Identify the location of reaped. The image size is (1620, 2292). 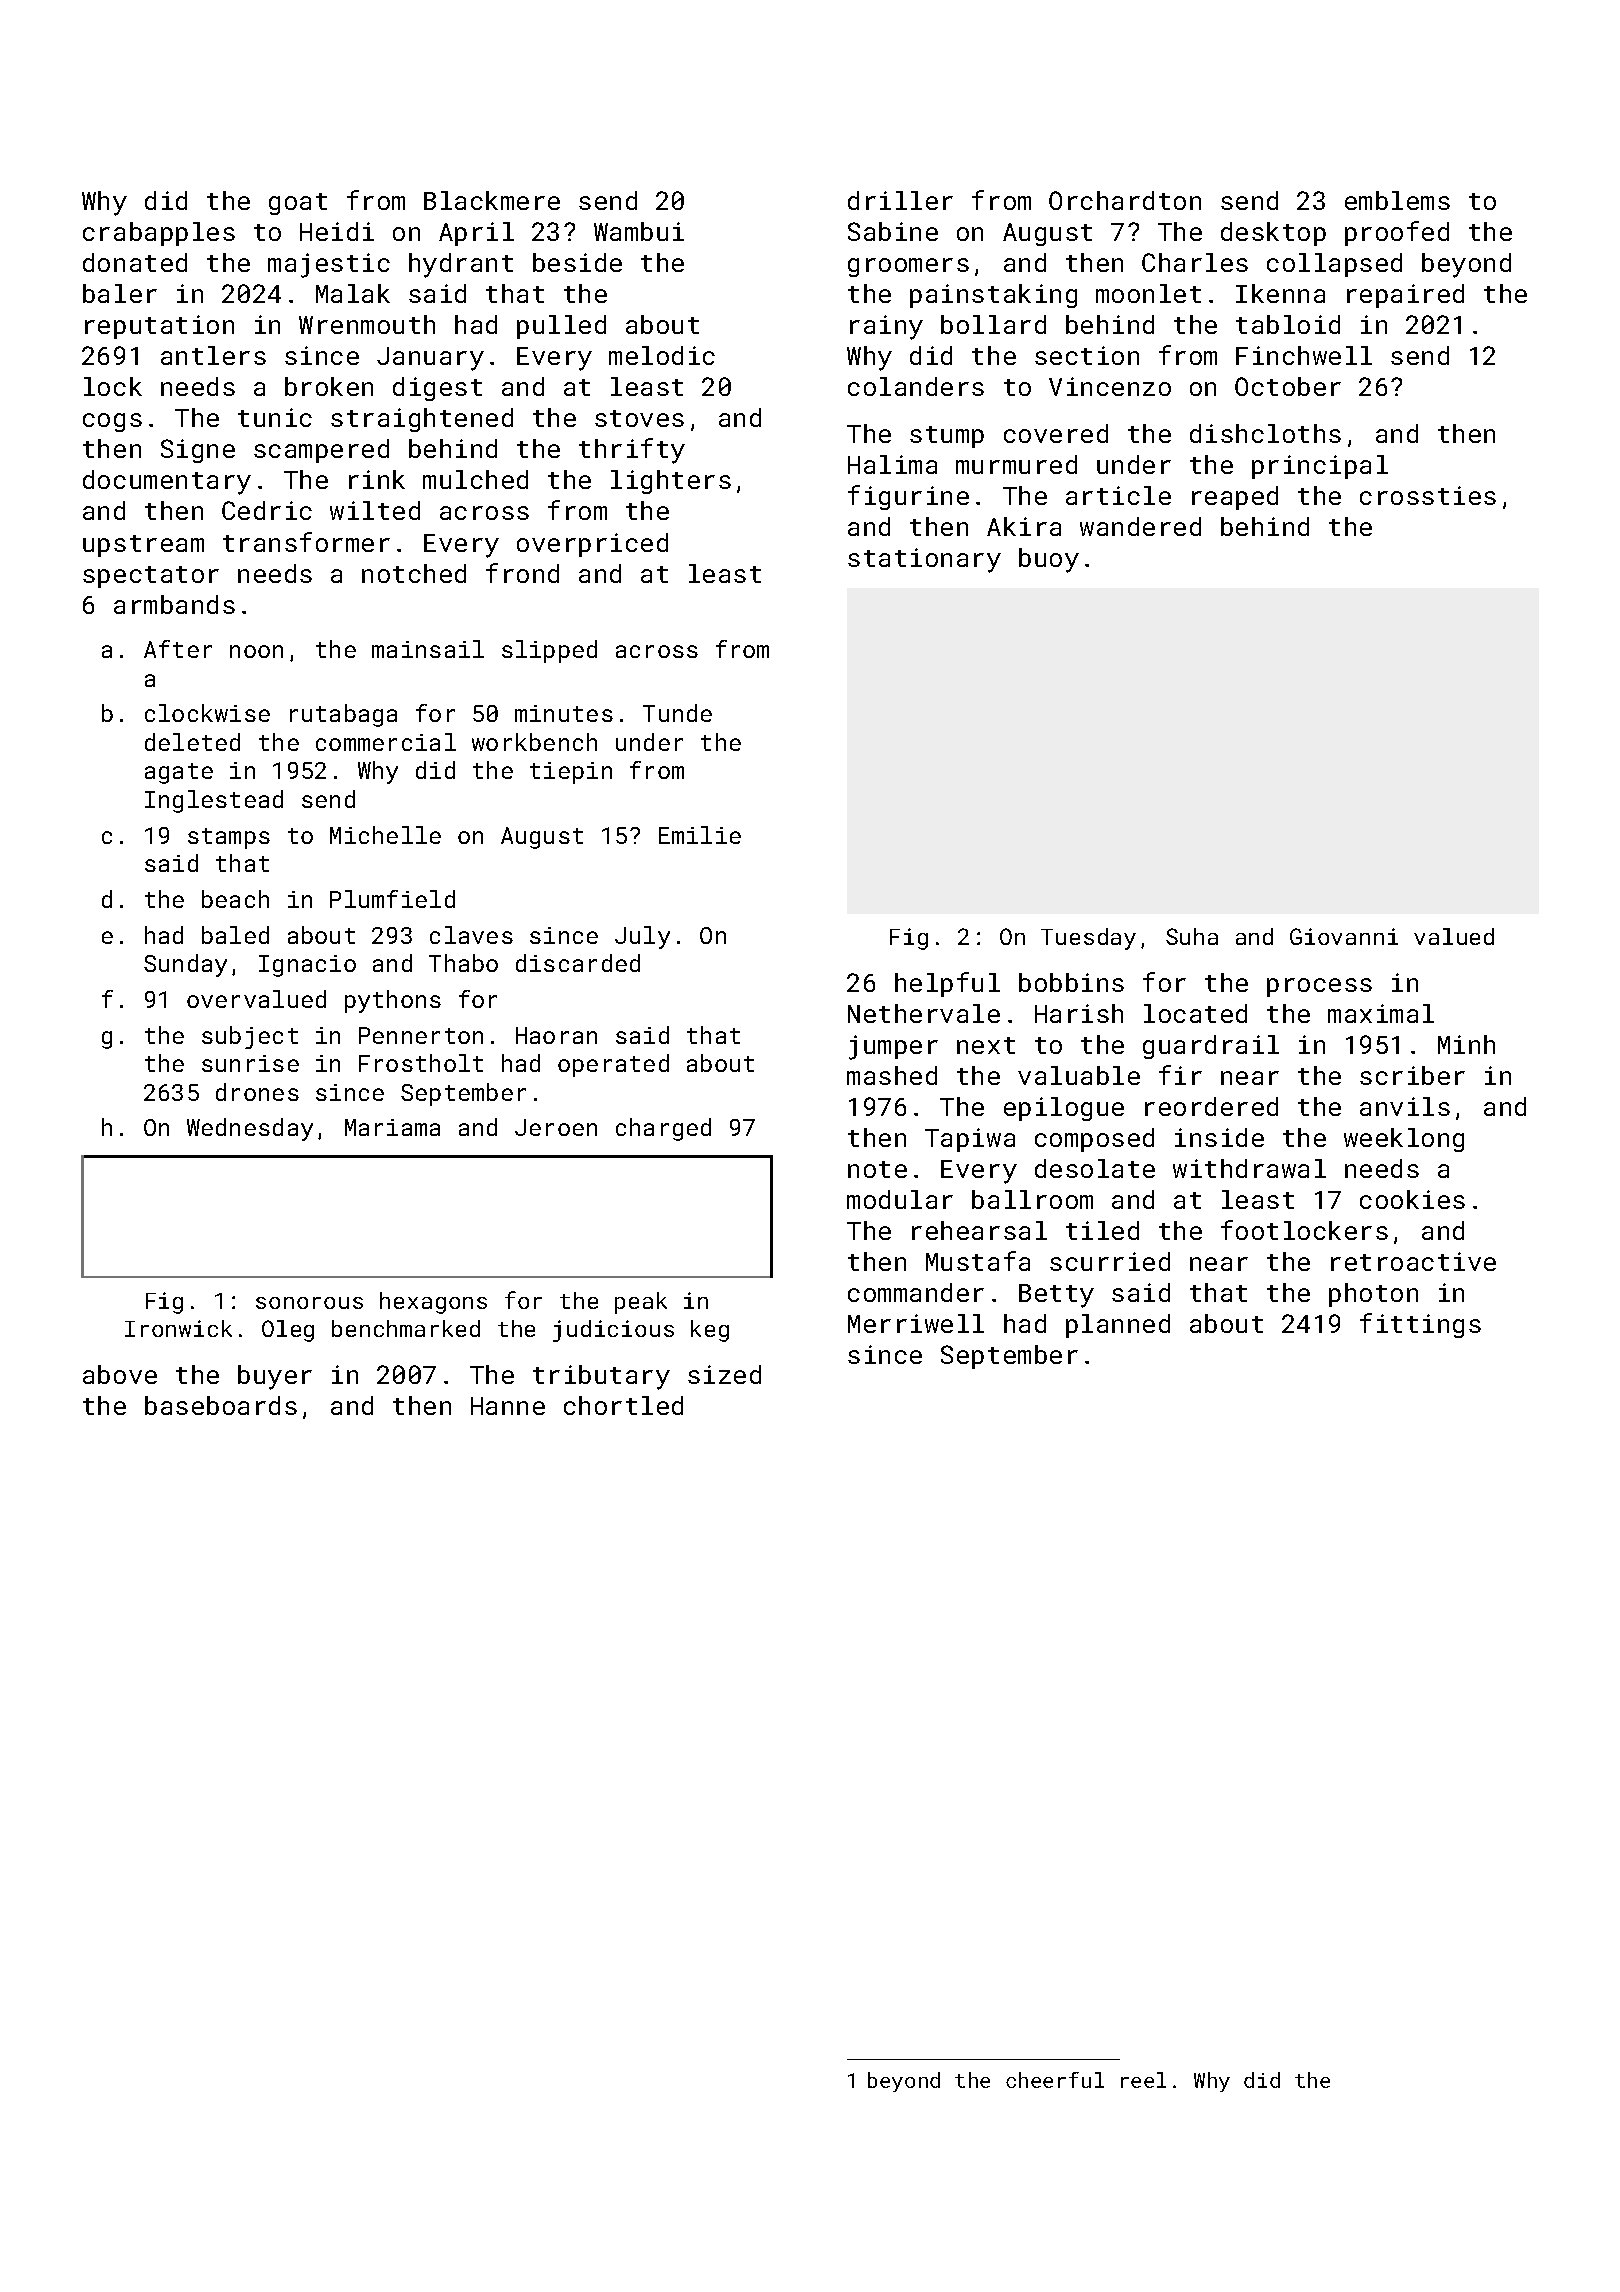
(1235, 498).
